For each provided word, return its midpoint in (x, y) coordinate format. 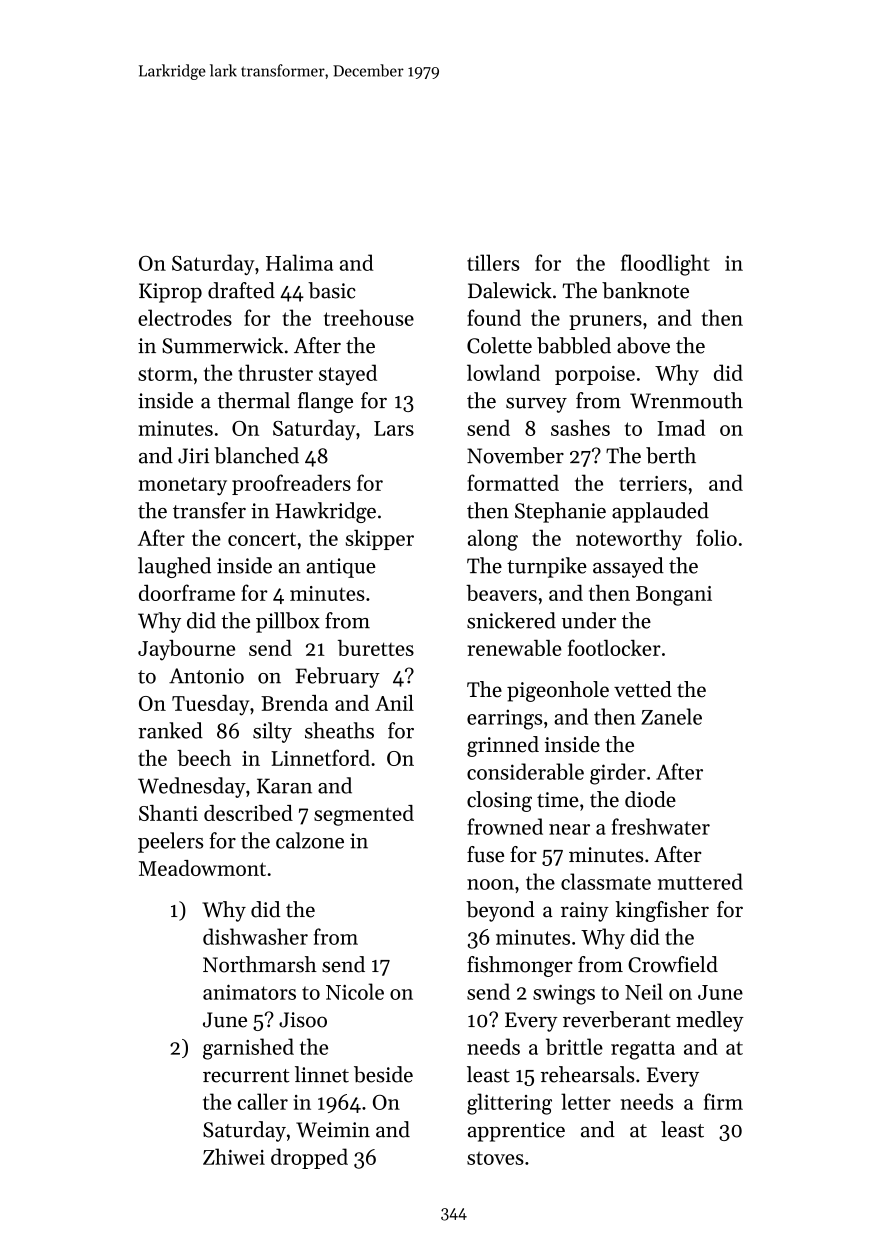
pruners (605, 322)
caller (263, 1101)
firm (723, 1101)
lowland (503, 372)
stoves (495, 1158)
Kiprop (170, 293)
